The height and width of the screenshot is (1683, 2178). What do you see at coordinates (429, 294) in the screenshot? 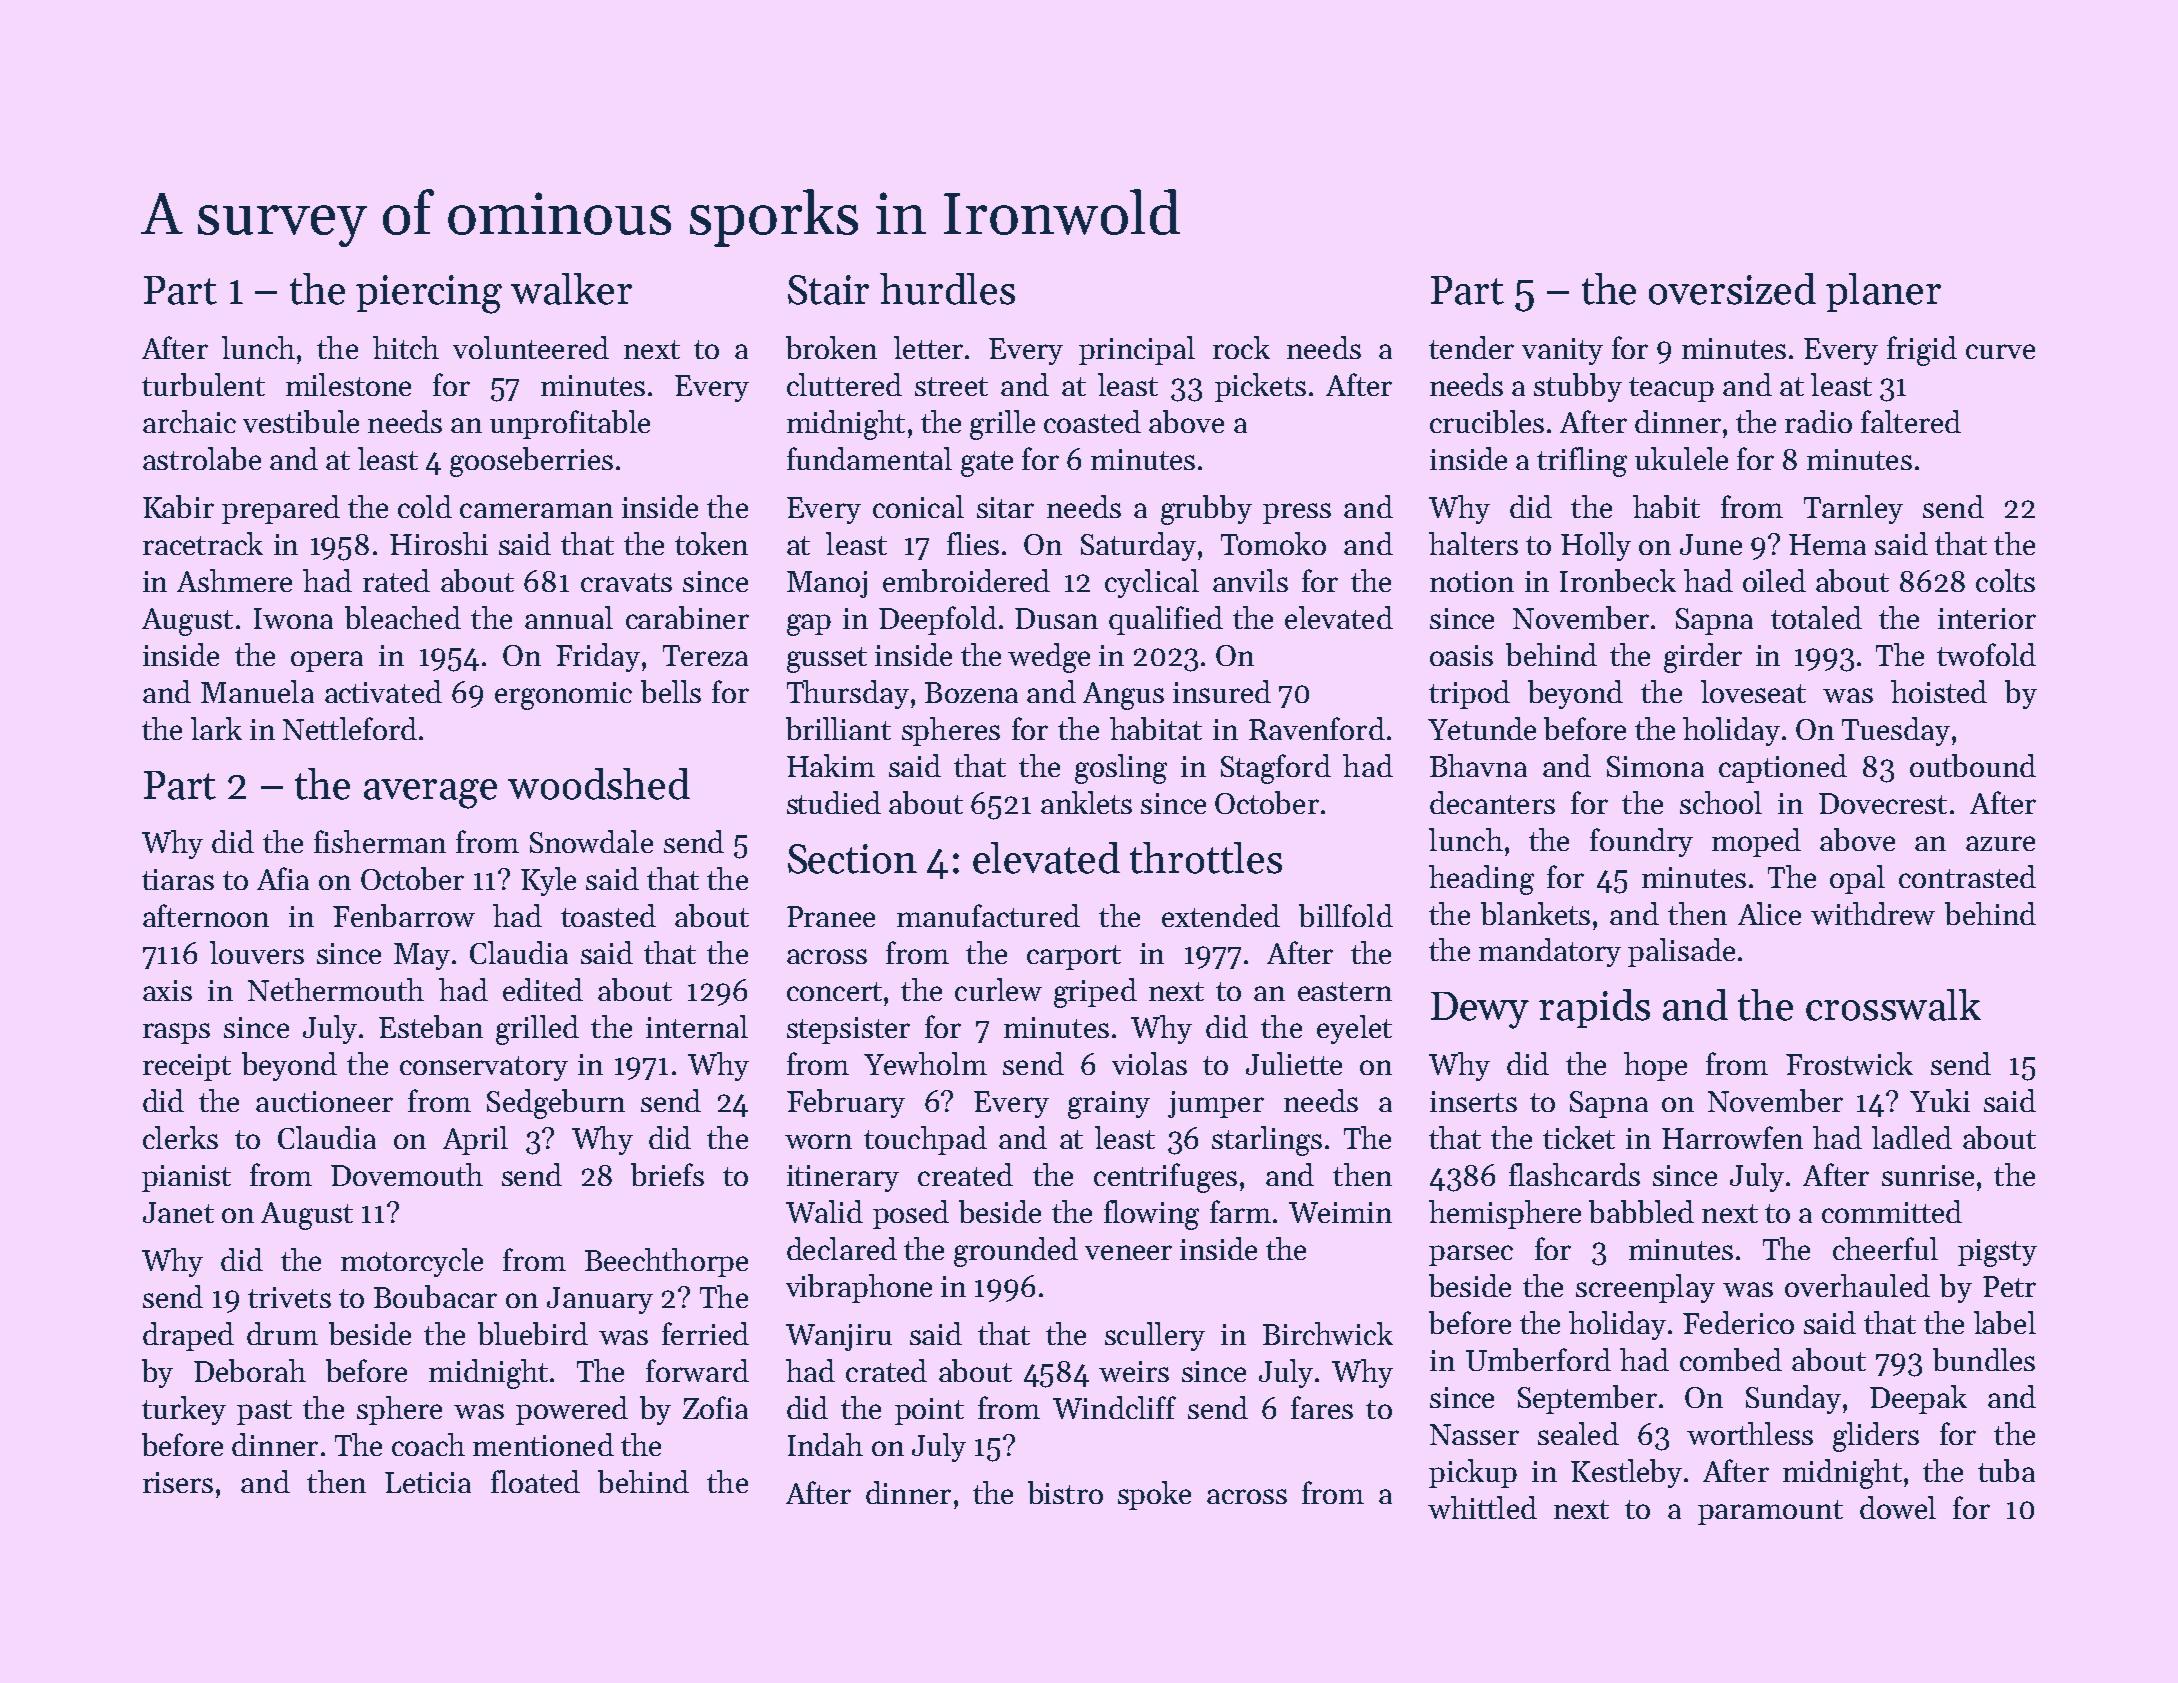
I see `piercing` at bounding box center [429, 294].
